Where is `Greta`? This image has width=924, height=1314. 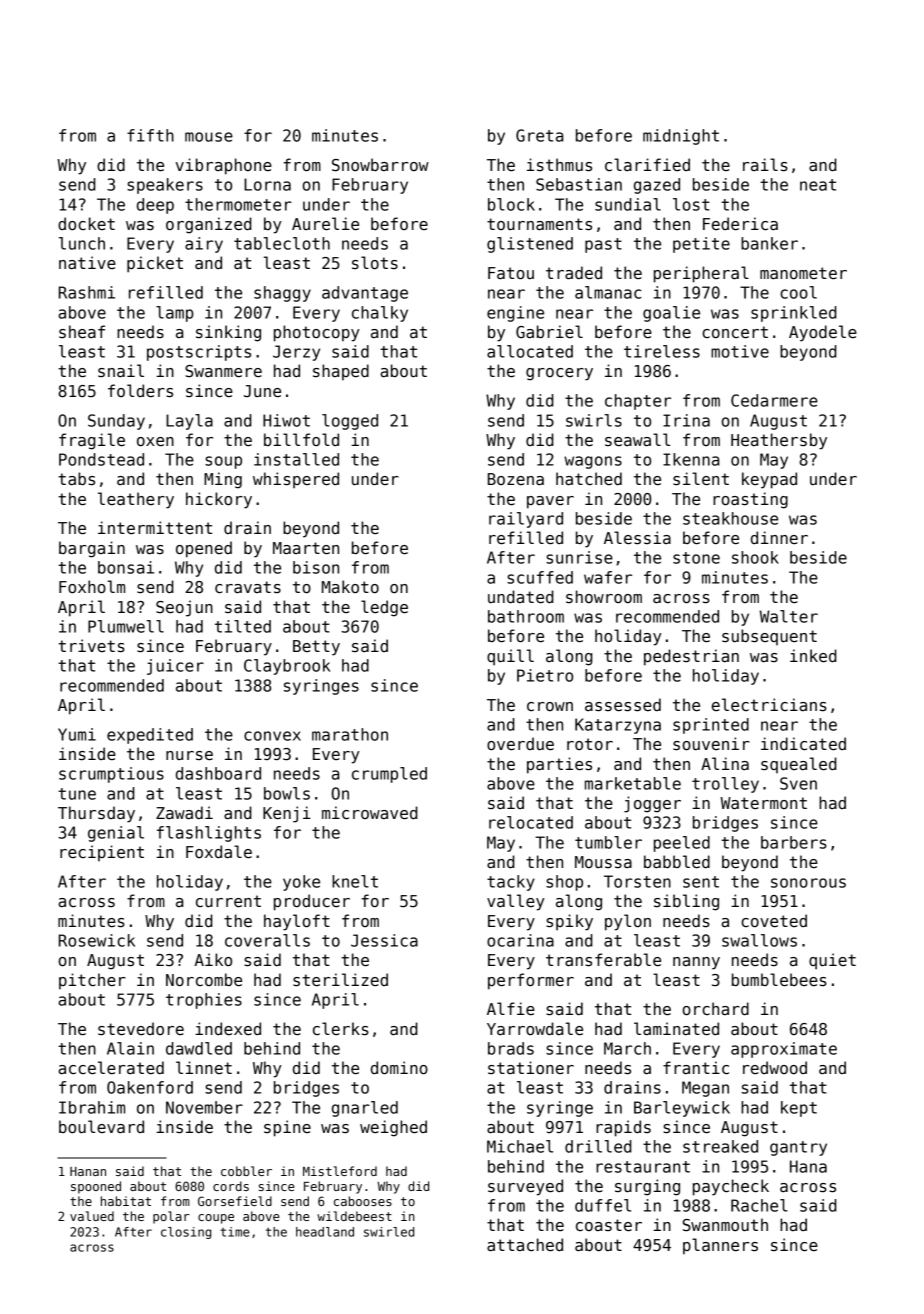 Greta is located at coordinates (539, 135).
